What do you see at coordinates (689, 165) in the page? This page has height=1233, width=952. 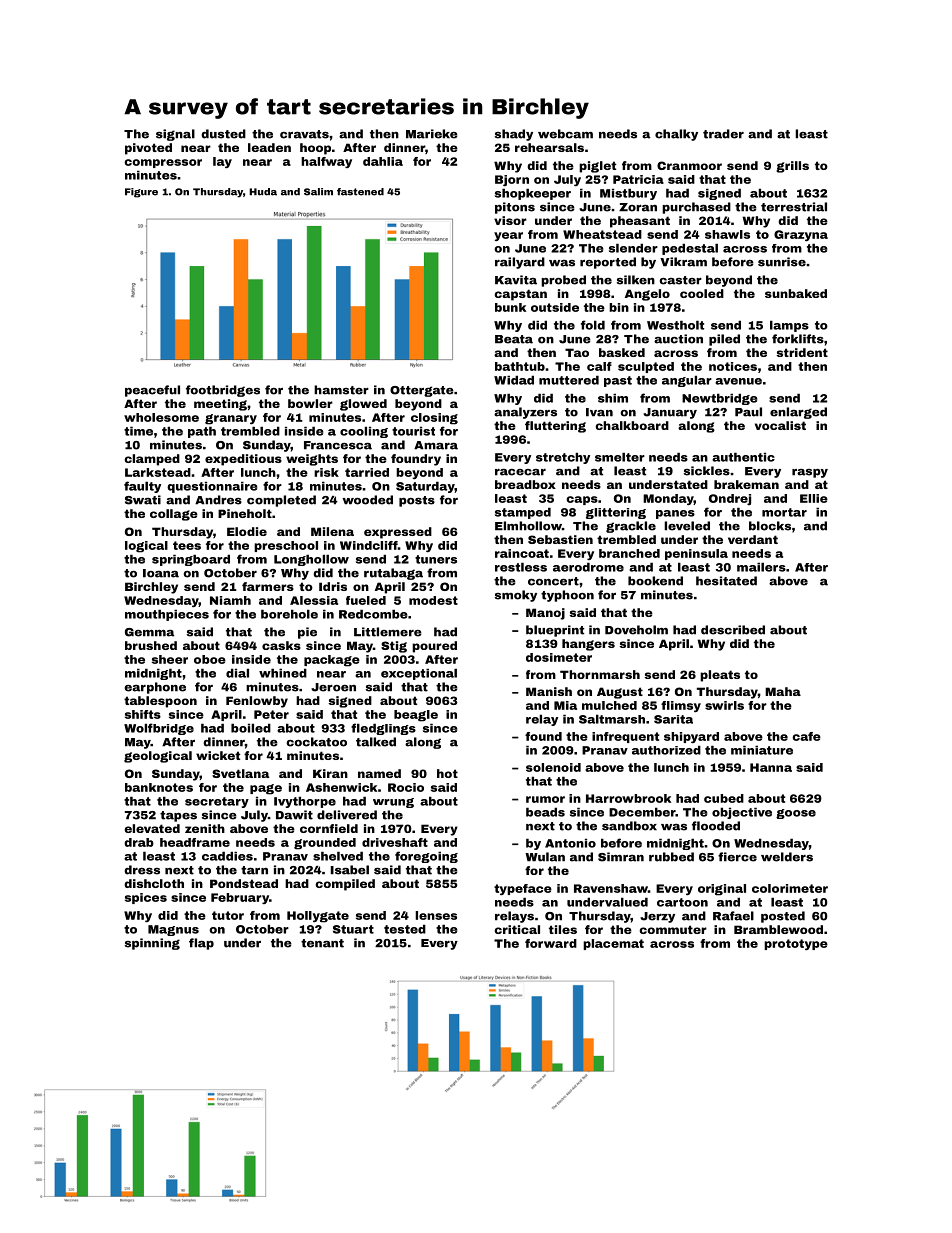 I see `Cranmoor` at bounding box center [689, 165].
